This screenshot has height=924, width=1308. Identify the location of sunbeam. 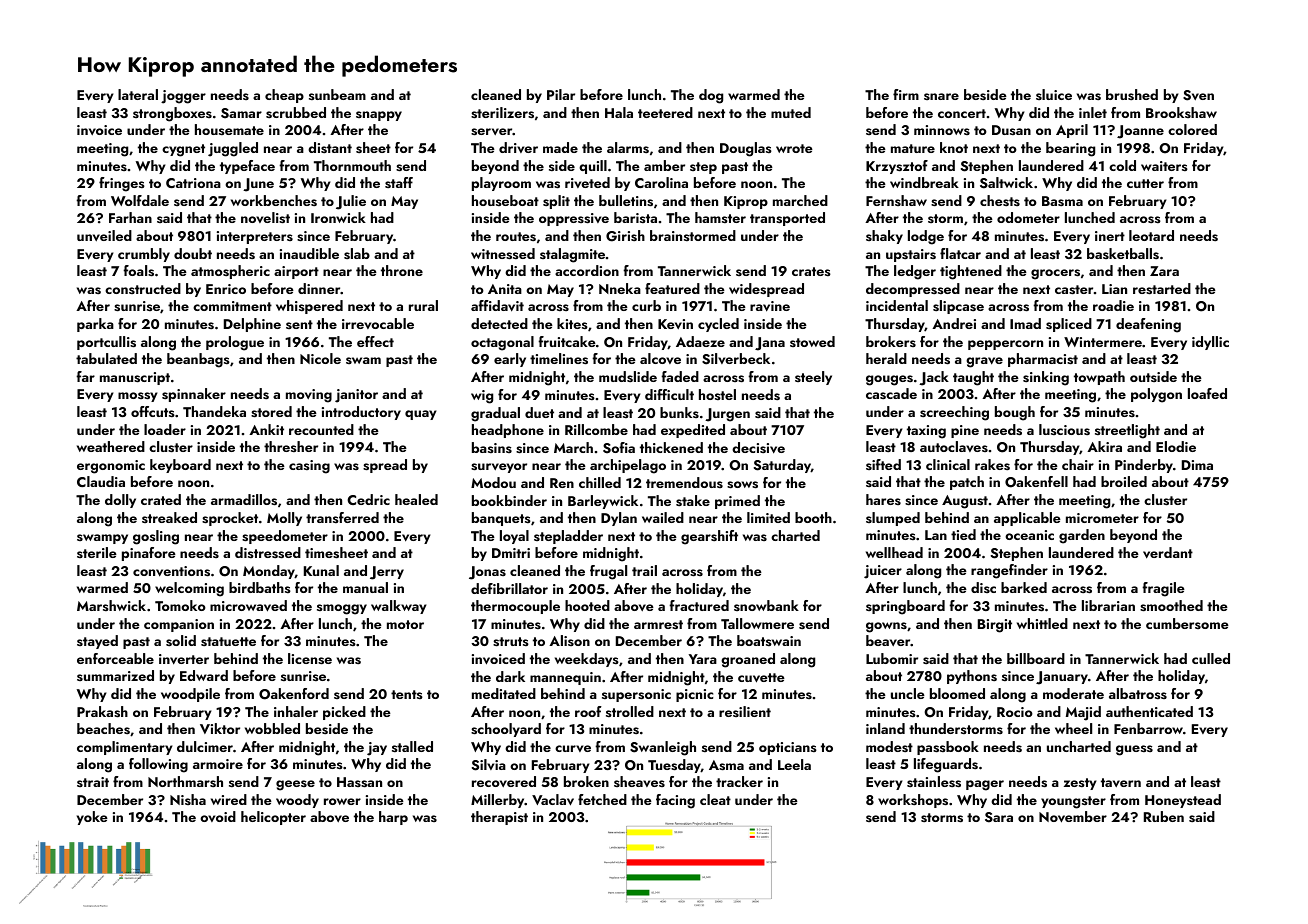
(337, 94).
